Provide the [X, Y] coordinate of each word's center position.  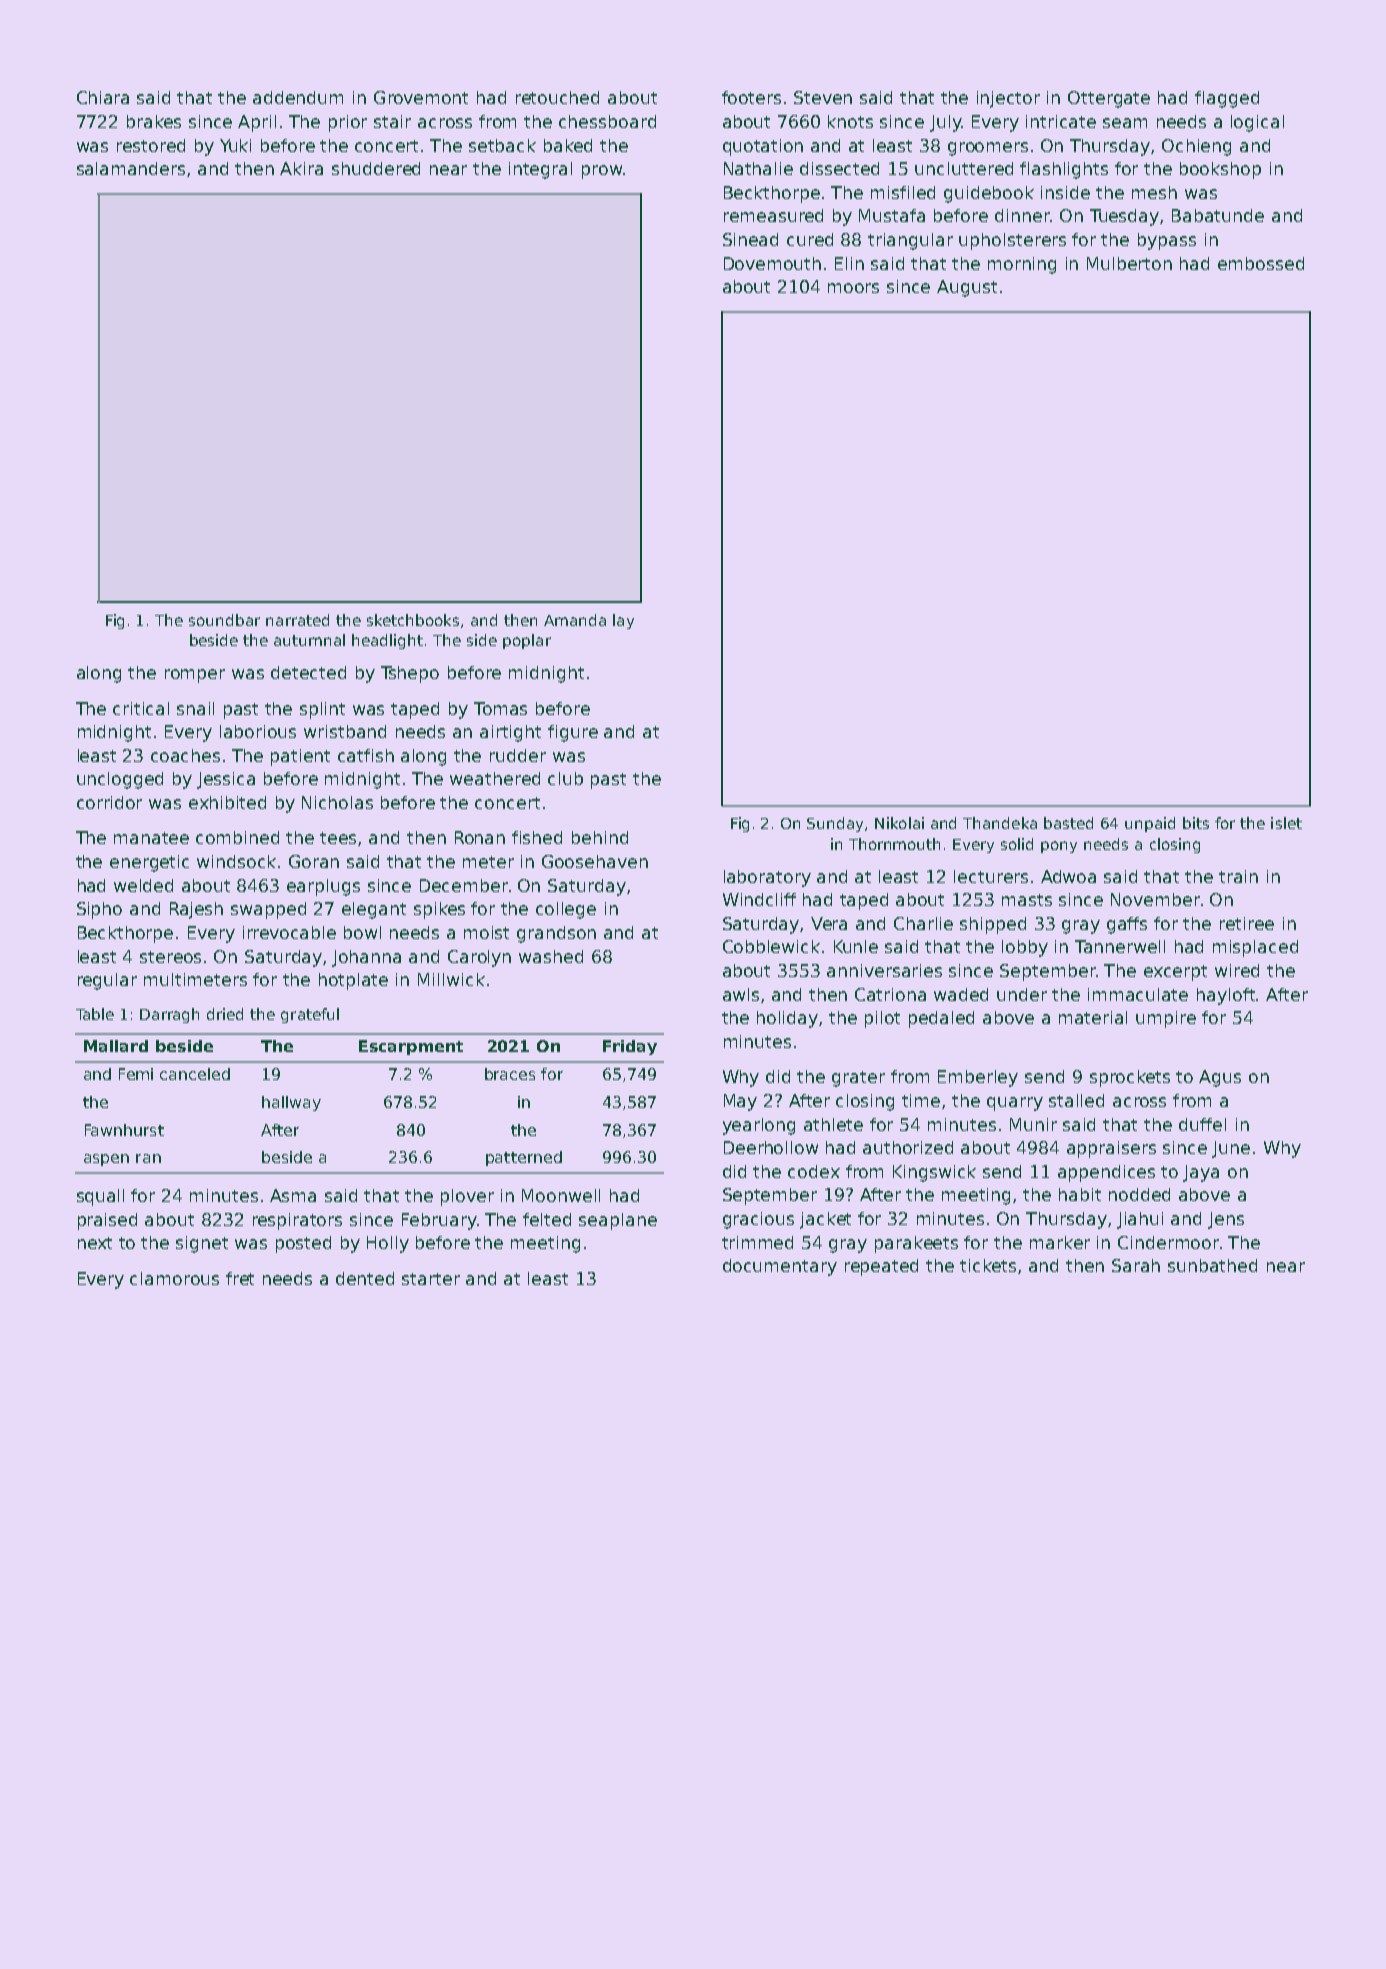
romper [195, 676]
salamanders [131, 168]
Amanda [575, 620]
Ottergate [1109, 99]
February [439, 1221]
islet [1286, 823]
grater [858, 1079]
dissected [839, 168]
